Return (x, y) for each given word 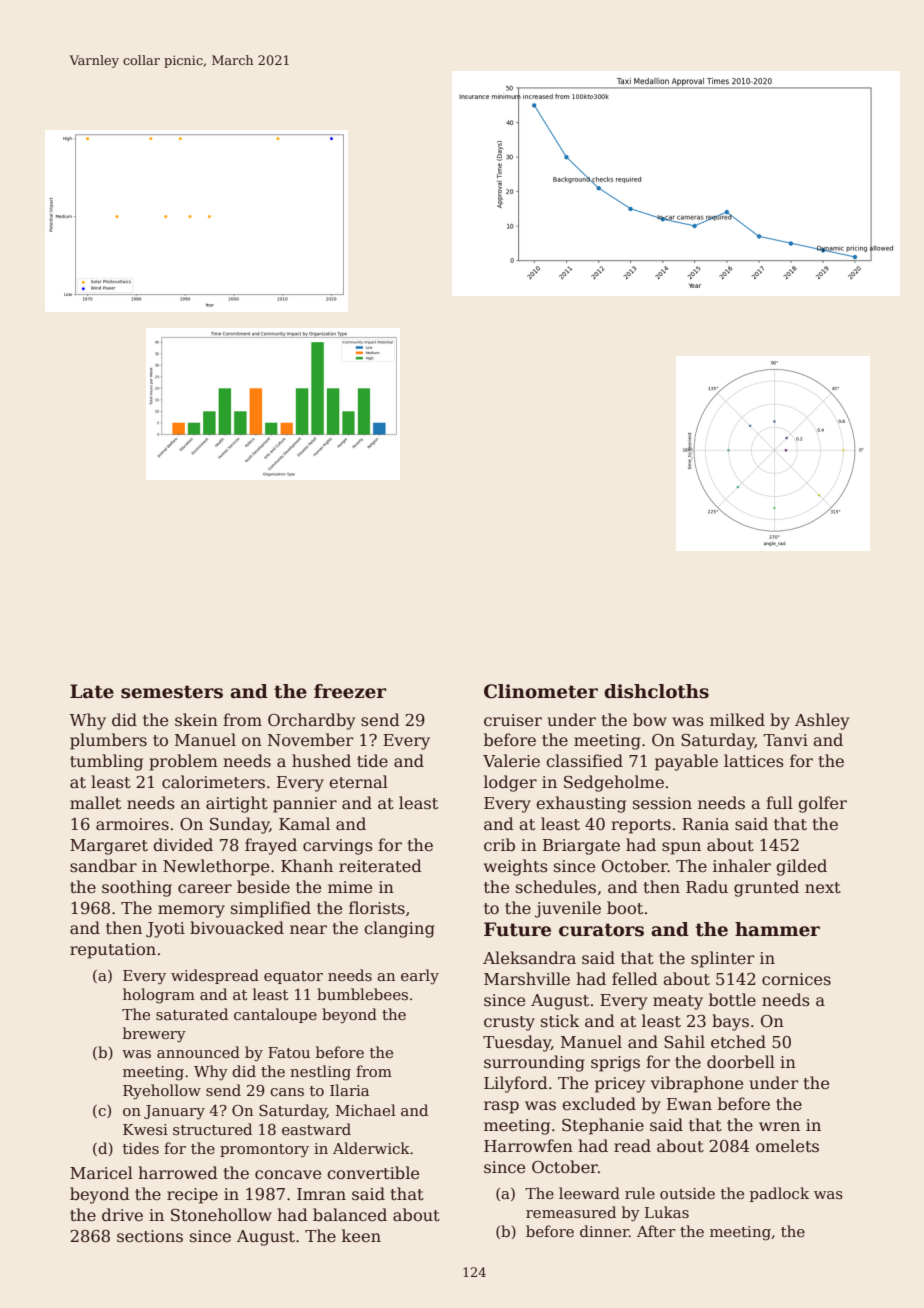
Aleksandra (529, 958)
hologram (159, 996)
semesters (172, 692)
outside (687, 1193)
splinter (722, 959)
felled (635, 979)
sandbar (103, 865)
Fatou (289, 1052)
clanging (399, 929)
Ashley (822, 721)
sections (150, 1236)
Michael (366, 1110)
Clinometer (541, 691)
